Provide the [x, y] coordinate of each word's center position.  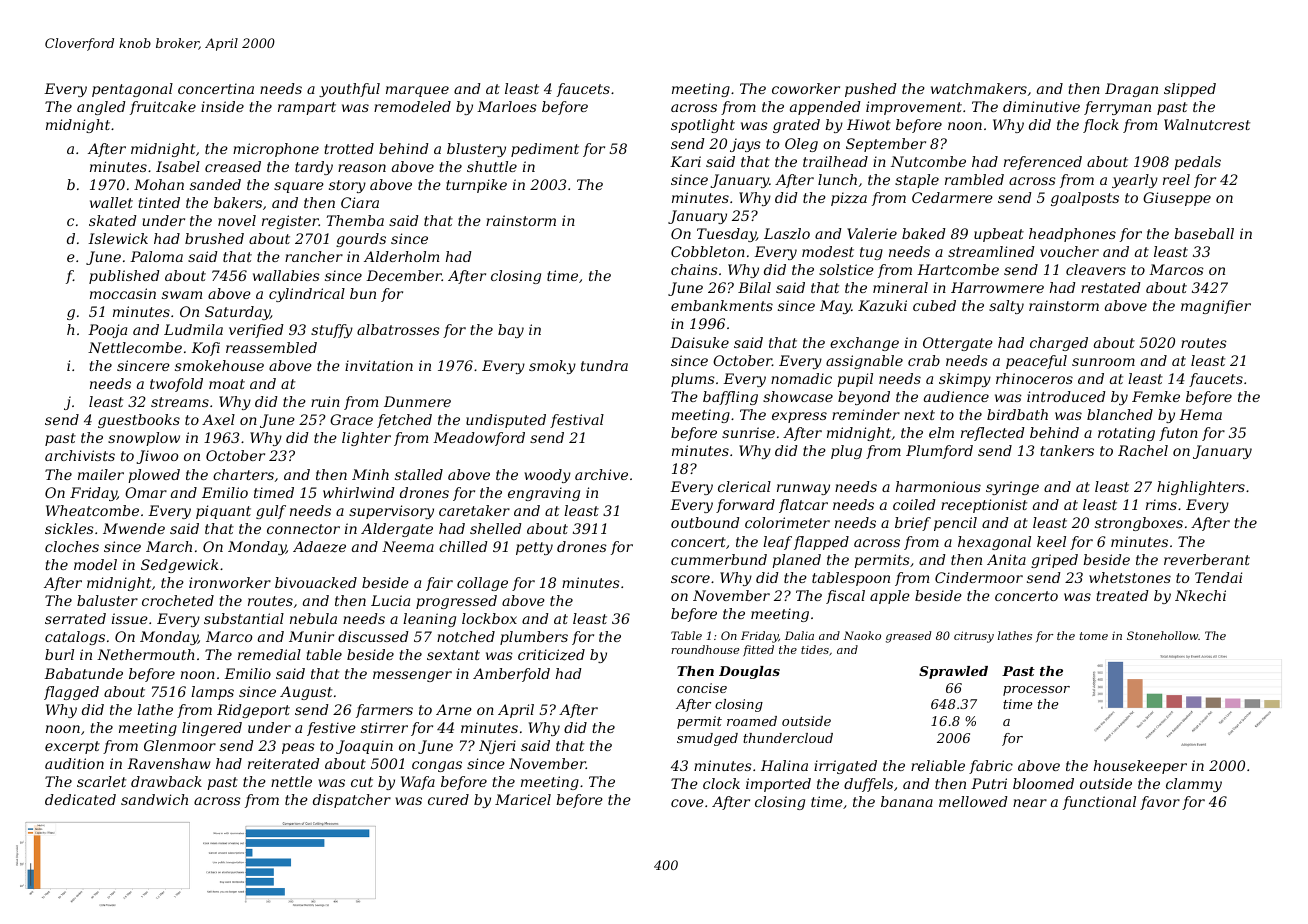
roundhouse [705, 649]
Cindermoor [979, 577]
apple [890, 597]
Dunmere [417, 401]
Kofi [205, 349]
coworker [806, 88]
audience [956, 396]
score [690, 579]
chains [694, 269]
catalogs [75, 638]
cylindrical [307, 295]
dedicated [80, 799]
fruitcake [163, 108]
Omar [146, 492]
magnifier [1216, 307]
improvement [914, 108]
